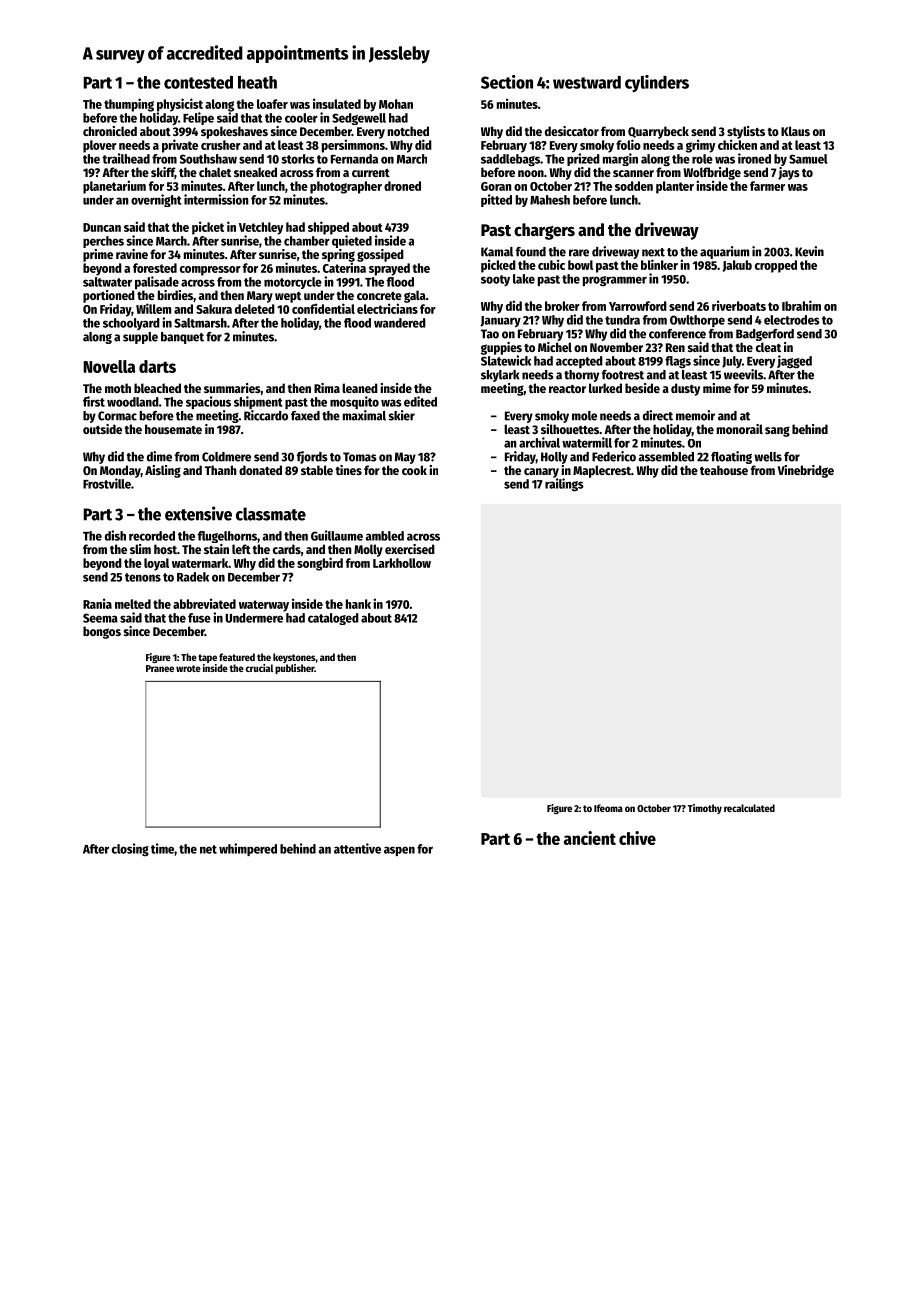 This document has width=924, height=1308. Describe the element at coordinates (608, 808) in the document. I see `Ifeoma` at that location.
